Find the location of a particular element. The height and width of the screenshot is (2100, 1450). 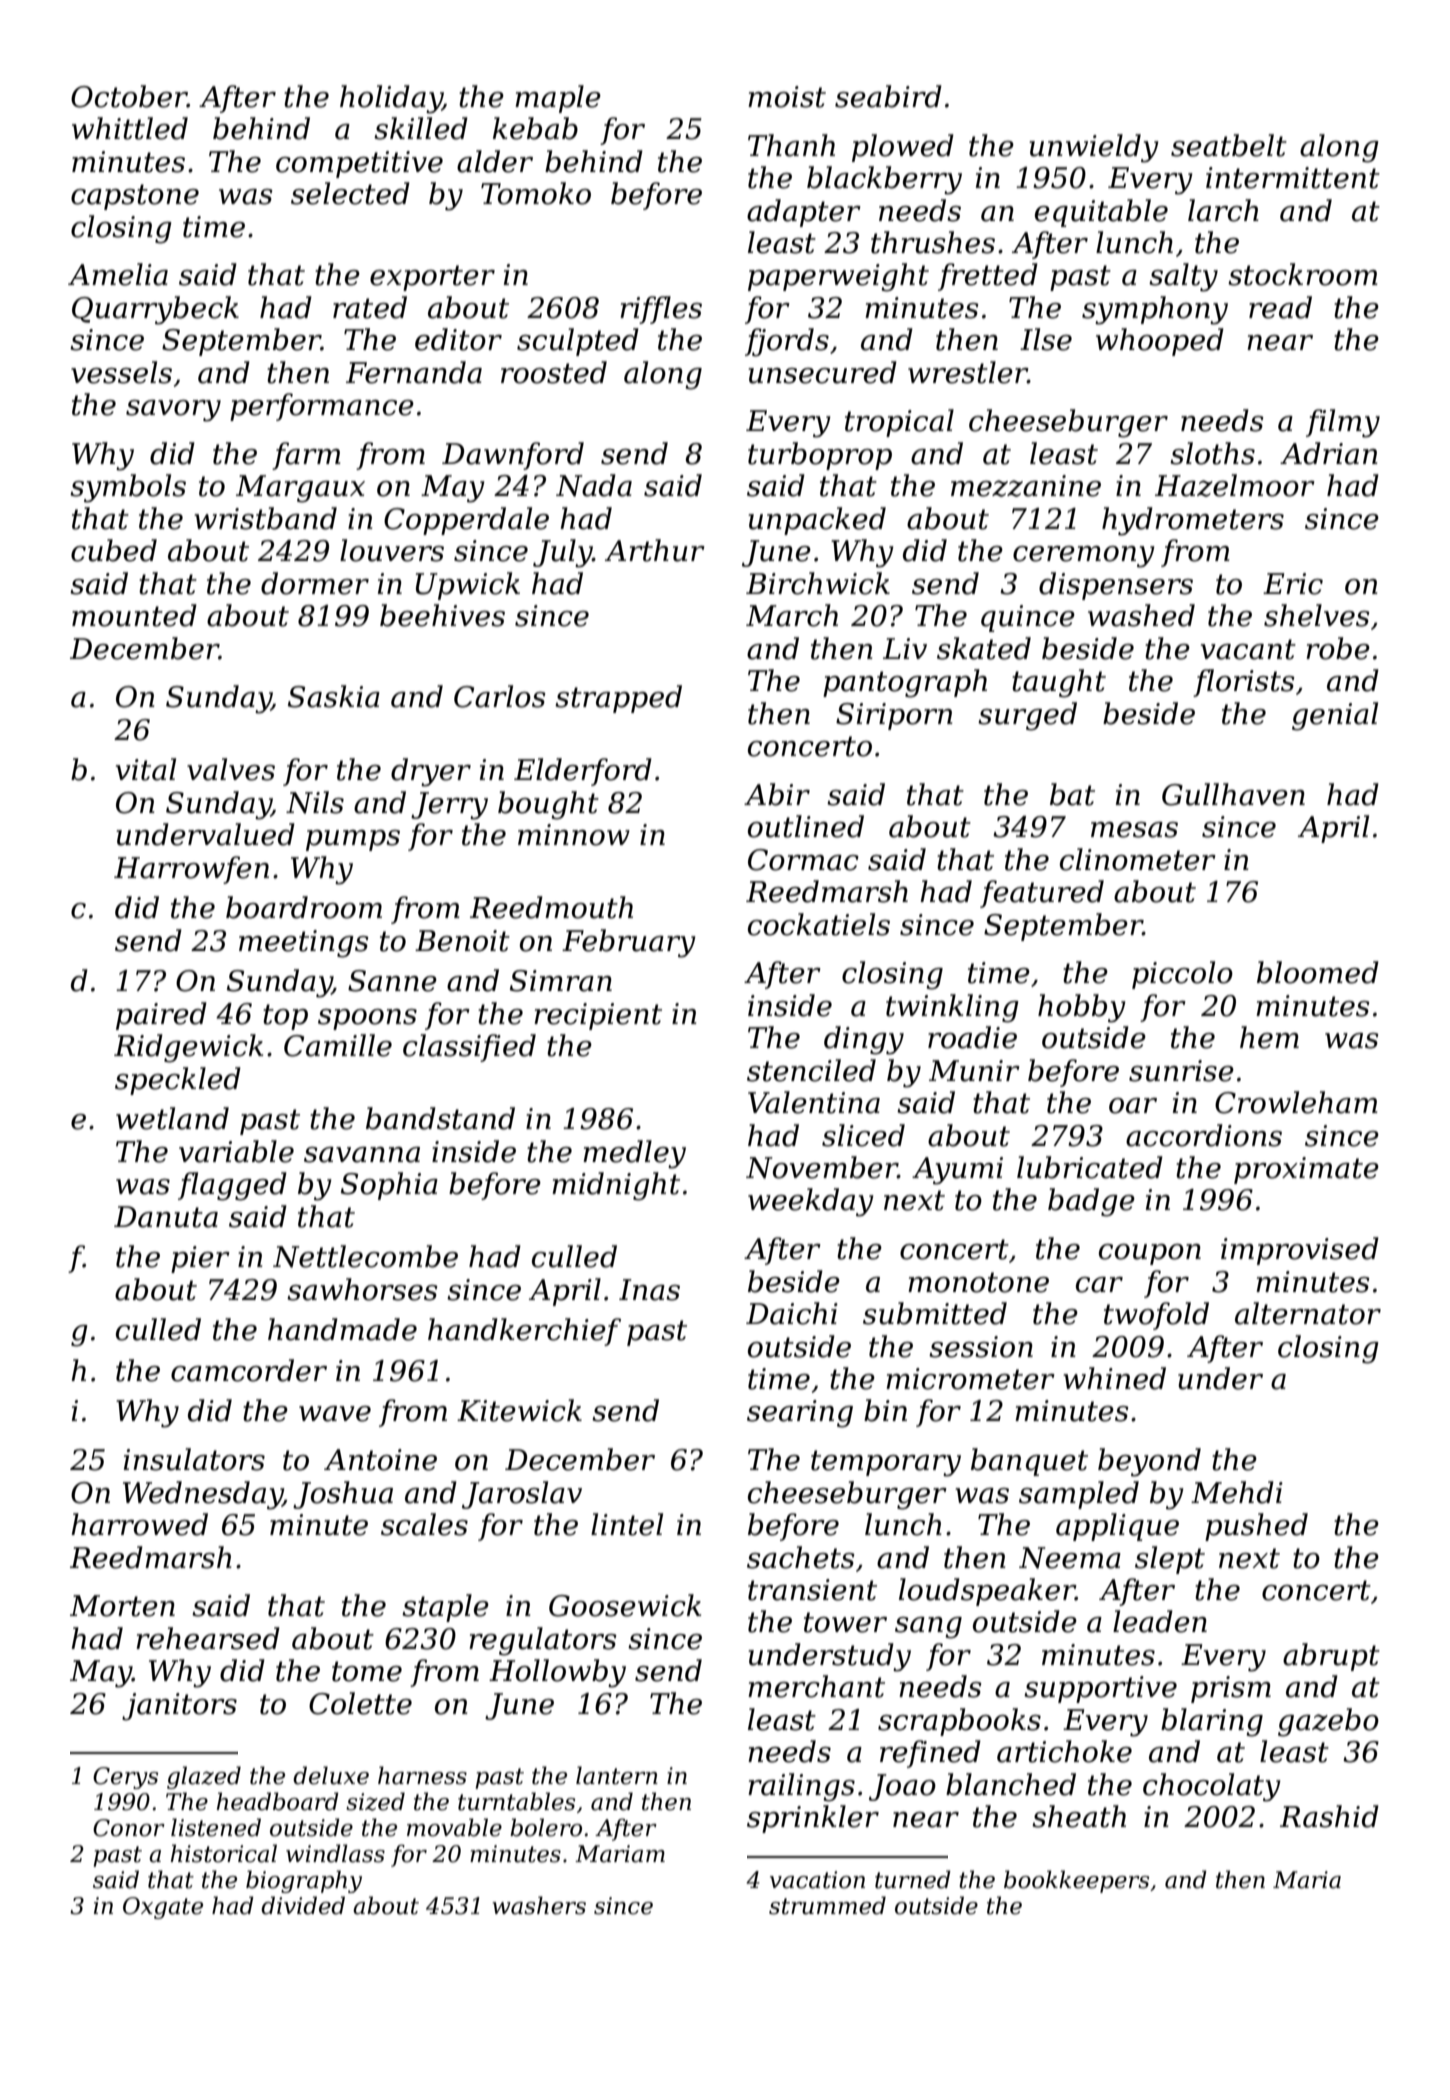

abrupt is located at coordinates (1331, 1657).
